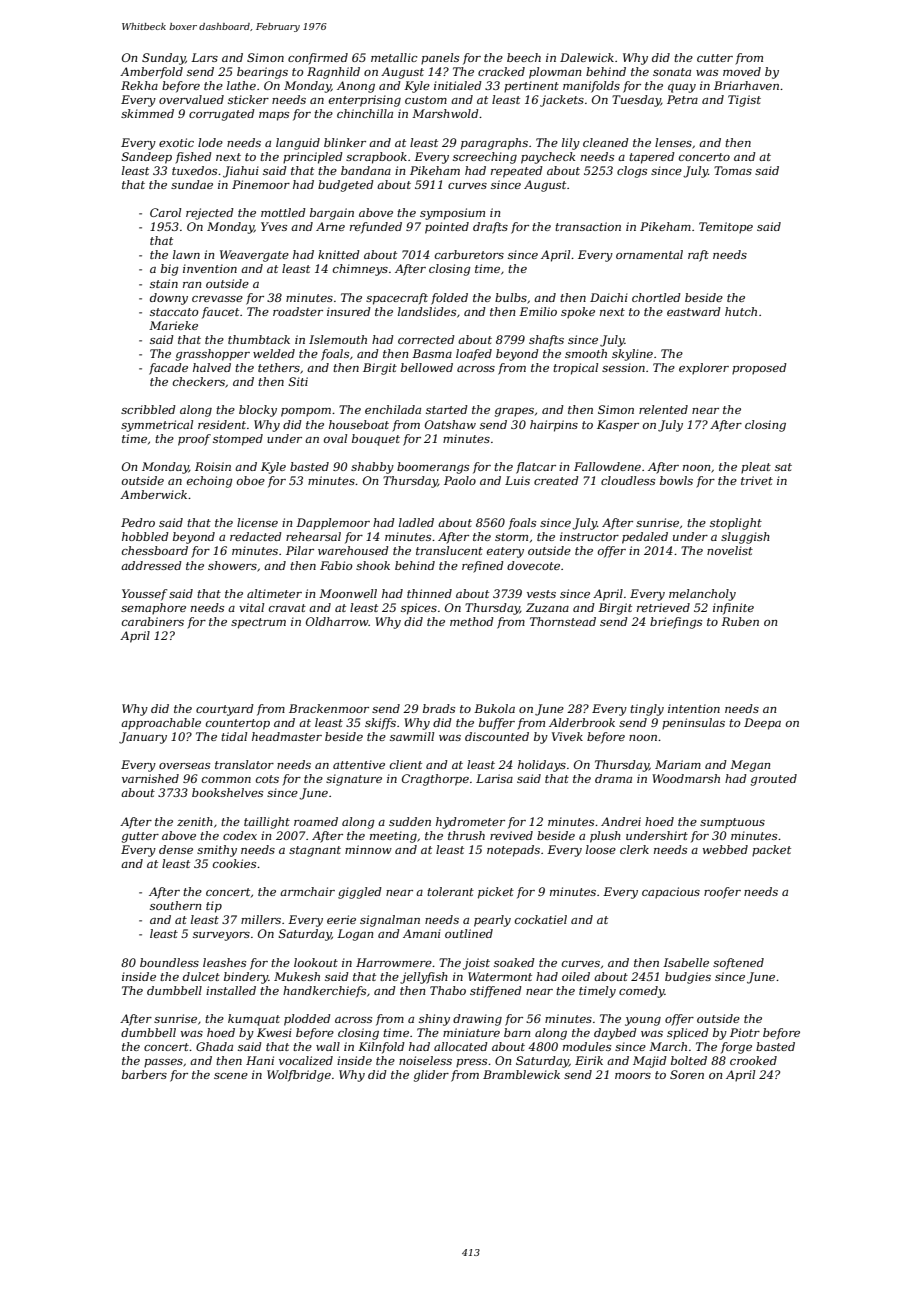 This screenshot has height=1308, width=924. What do you see at coordinates (511, 537) in the screenshot?
I see `storm` at bounding box center [511, 537].
